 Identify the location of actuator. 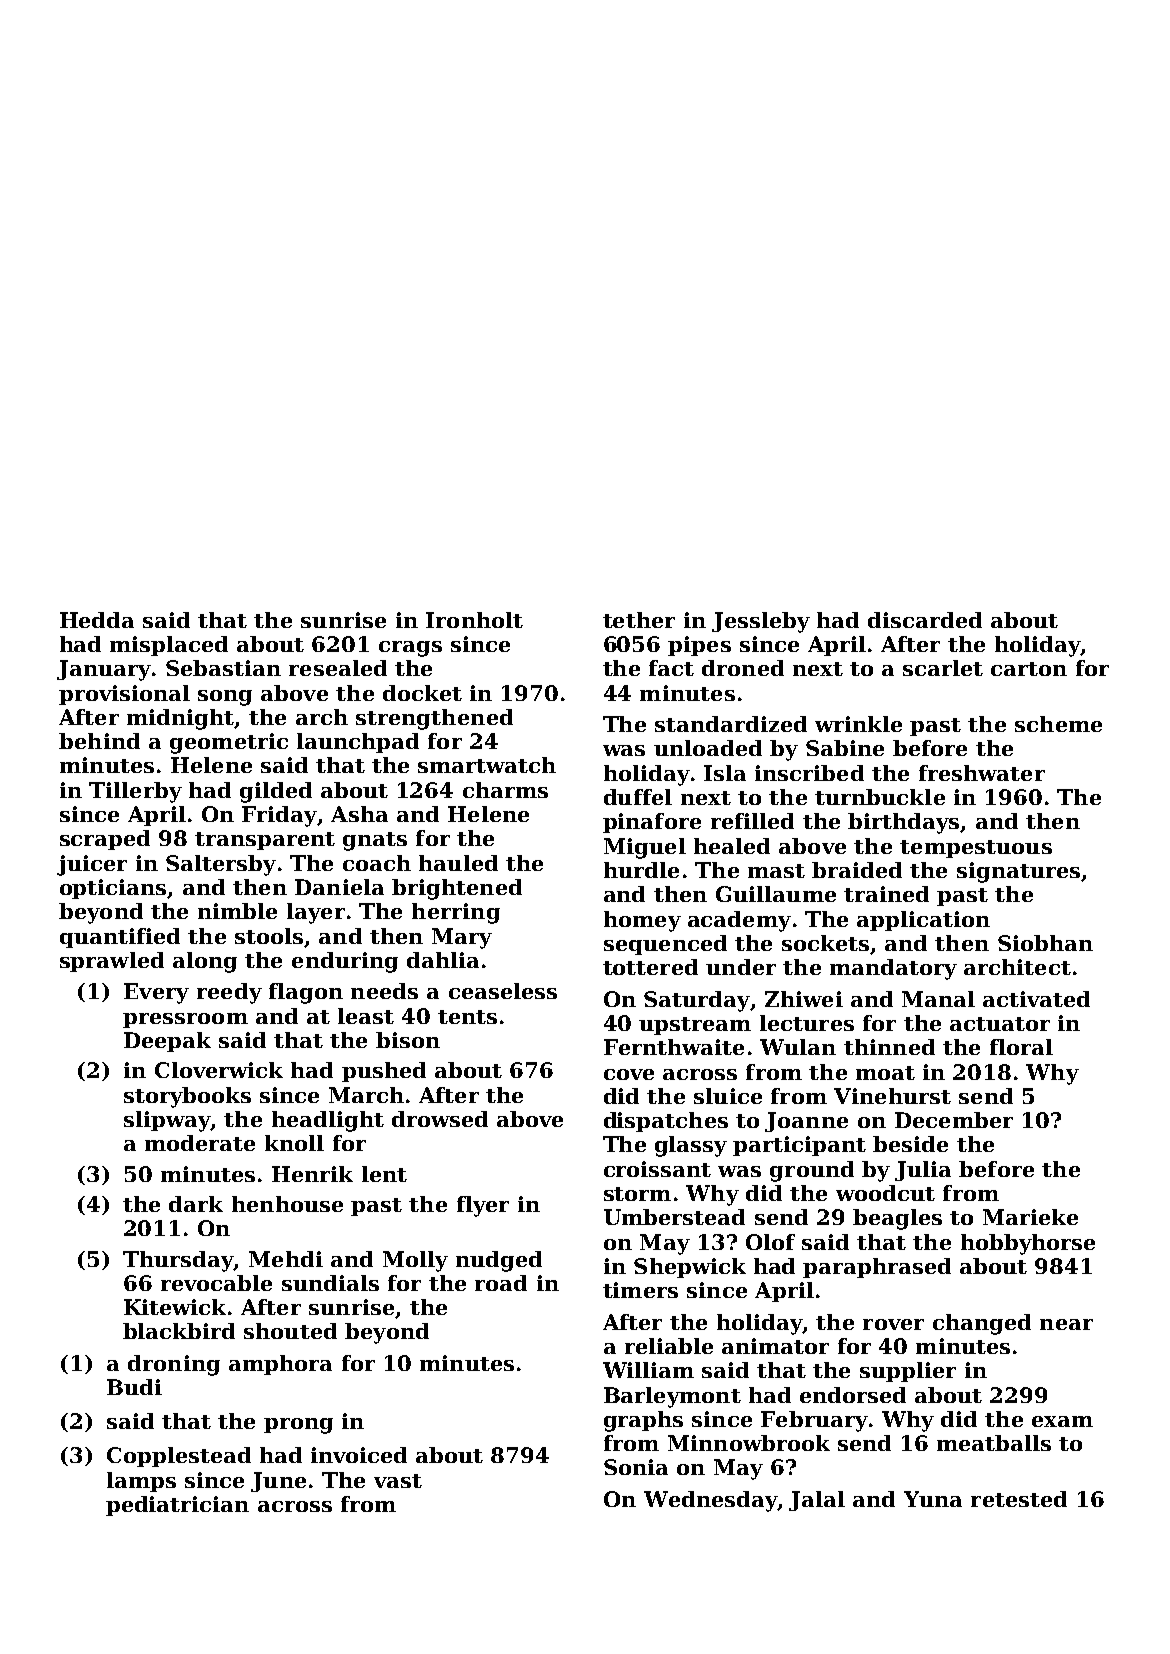
(1000, 1024).
